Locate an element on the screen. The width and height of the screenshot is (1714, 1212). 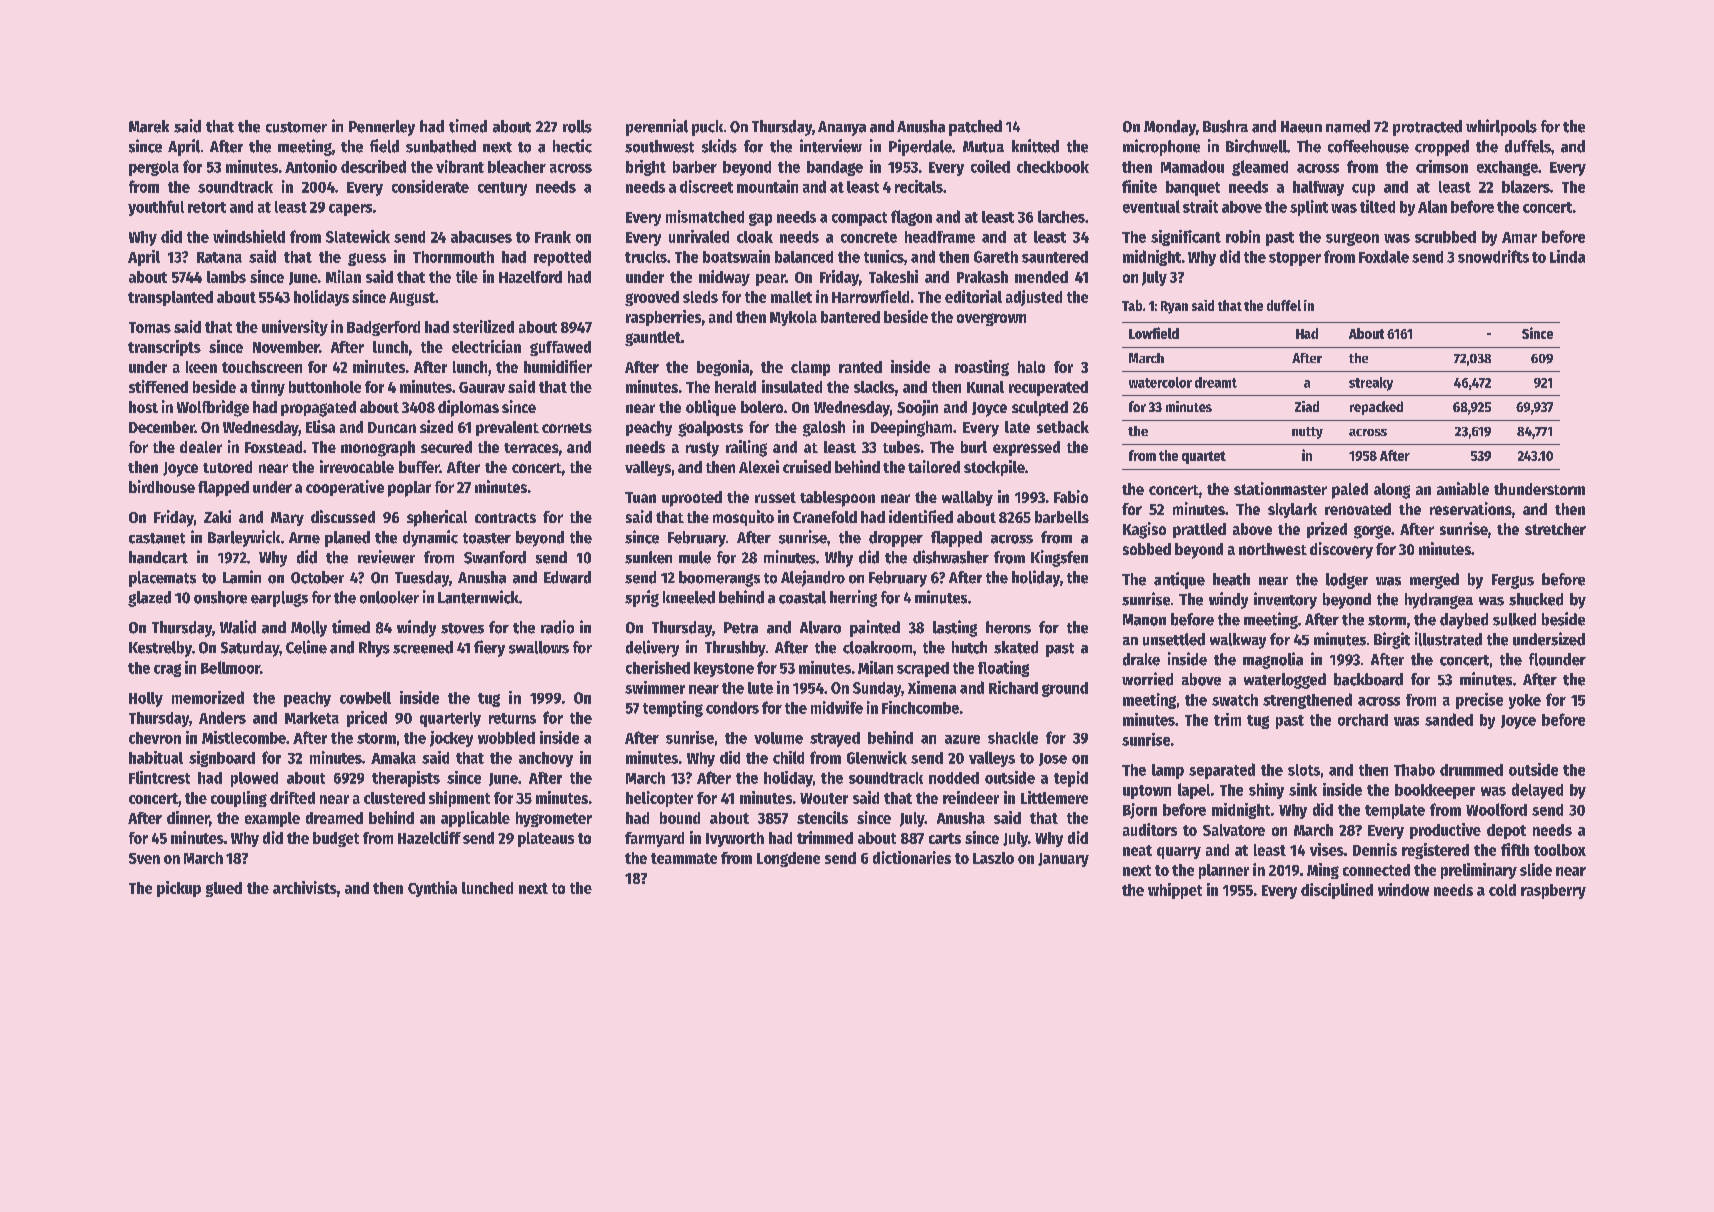
rolls is located at coordinates (577, 126).
